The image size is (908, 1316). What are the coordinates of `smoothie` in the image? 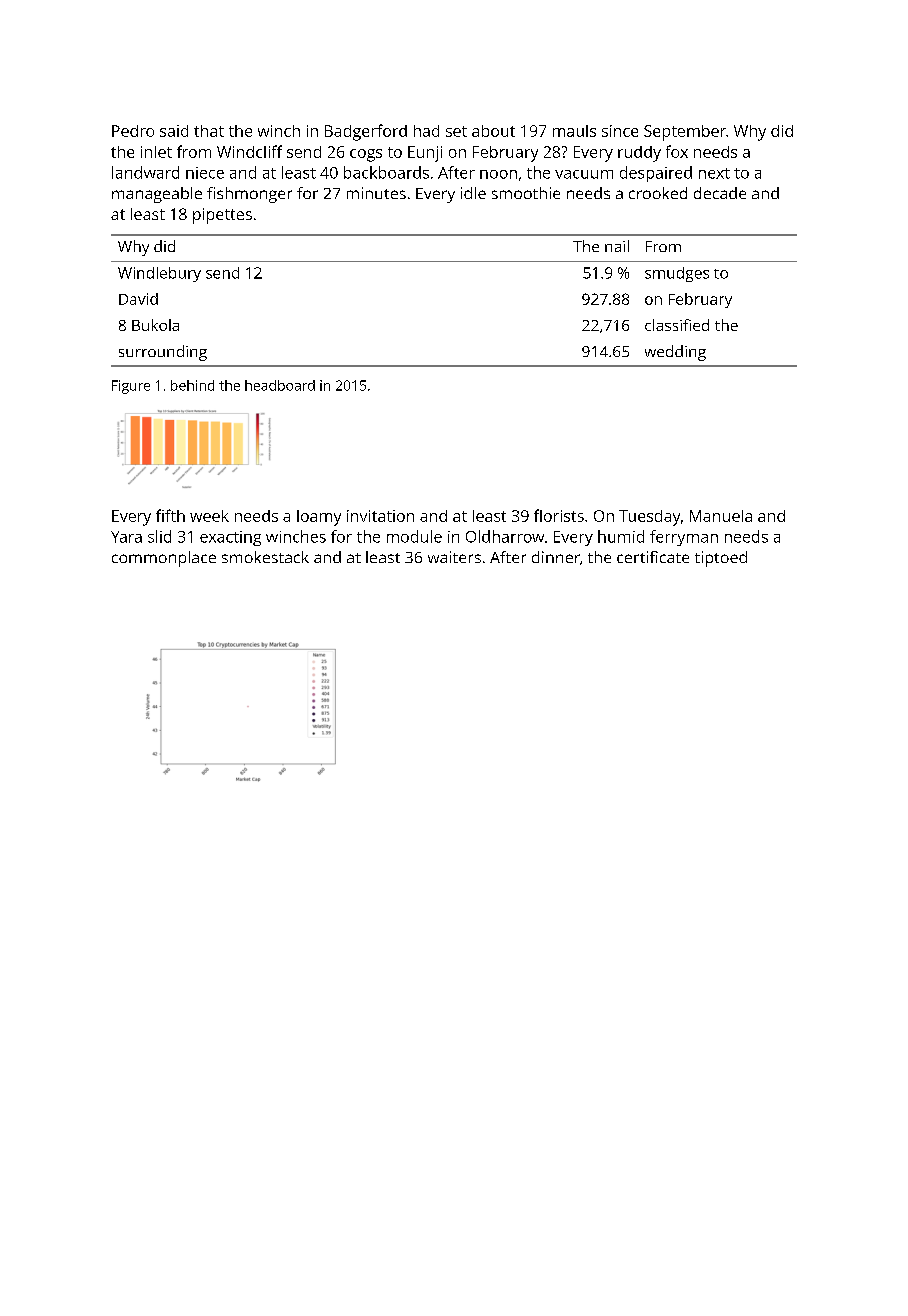 It's located at (526, 193).
